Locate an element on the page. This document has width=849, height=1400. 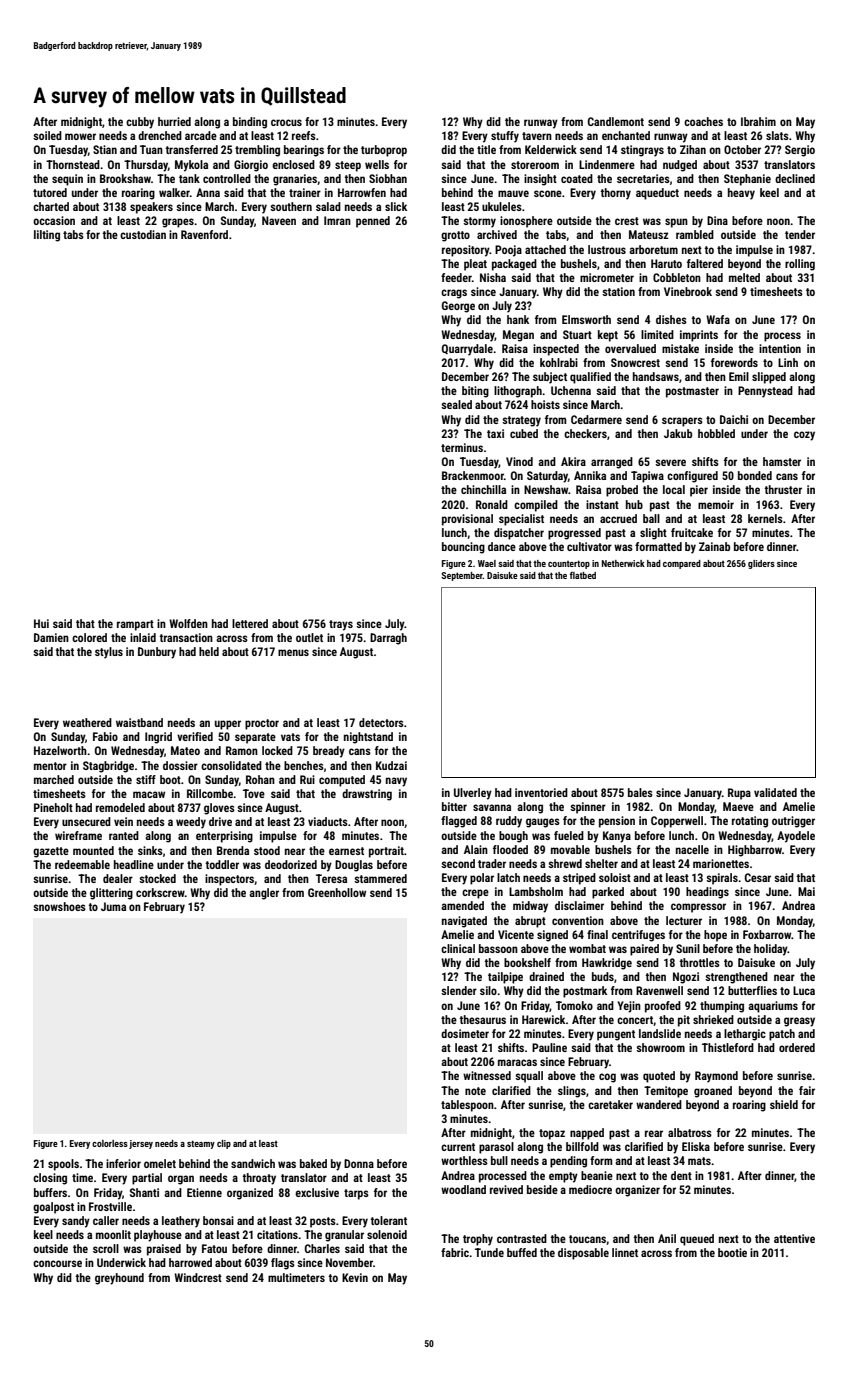
Rupa is located at coordinates (739, 794).
